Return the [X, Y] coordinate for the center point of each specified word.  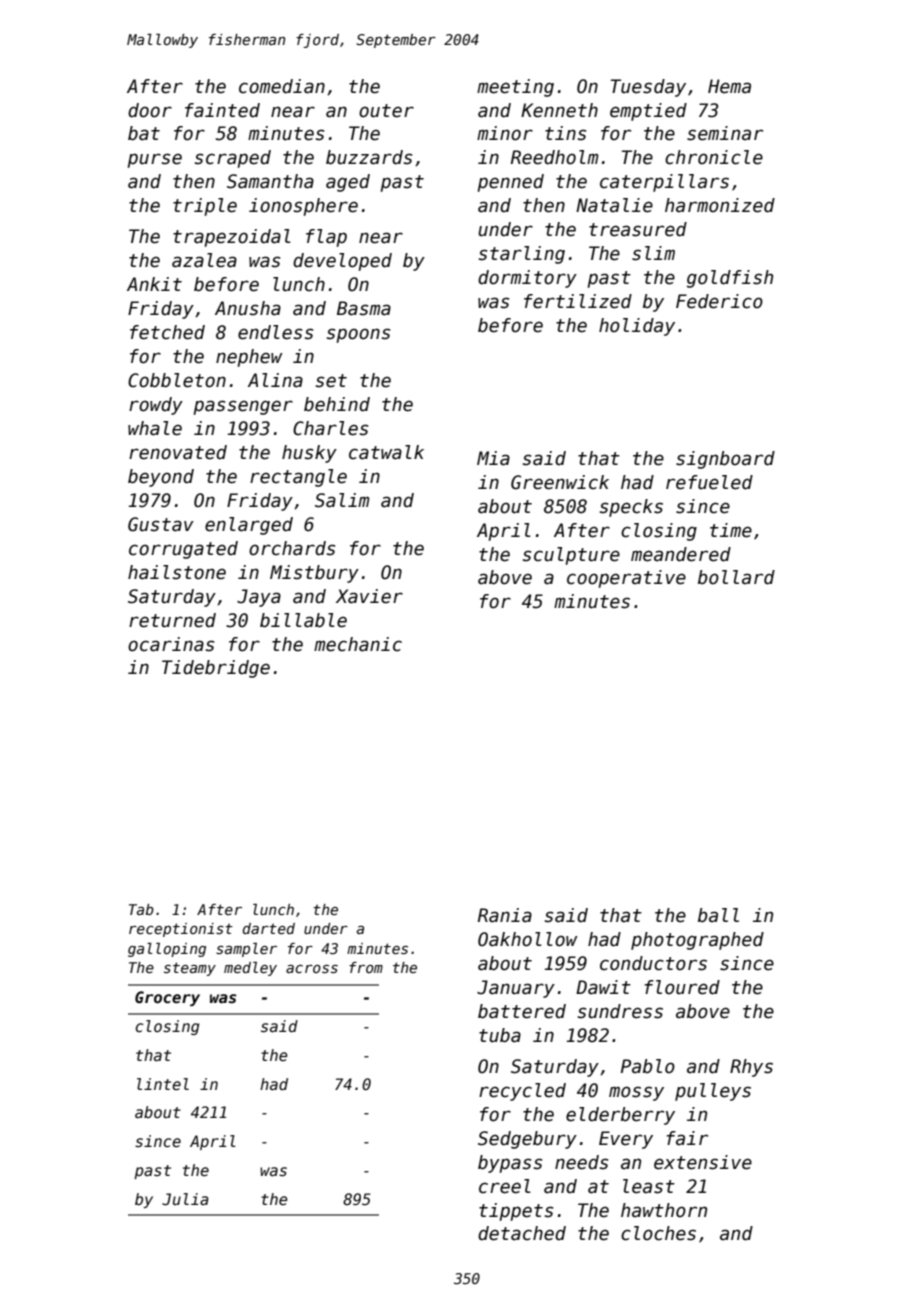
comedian [282, 86]
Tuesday [648, 88]
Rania [505, 915]
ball [718, 915]
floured [682, 987]
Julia [185, 1199]
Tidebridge [216, 669]
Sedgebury [527, 1140]
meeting [515, 88]
